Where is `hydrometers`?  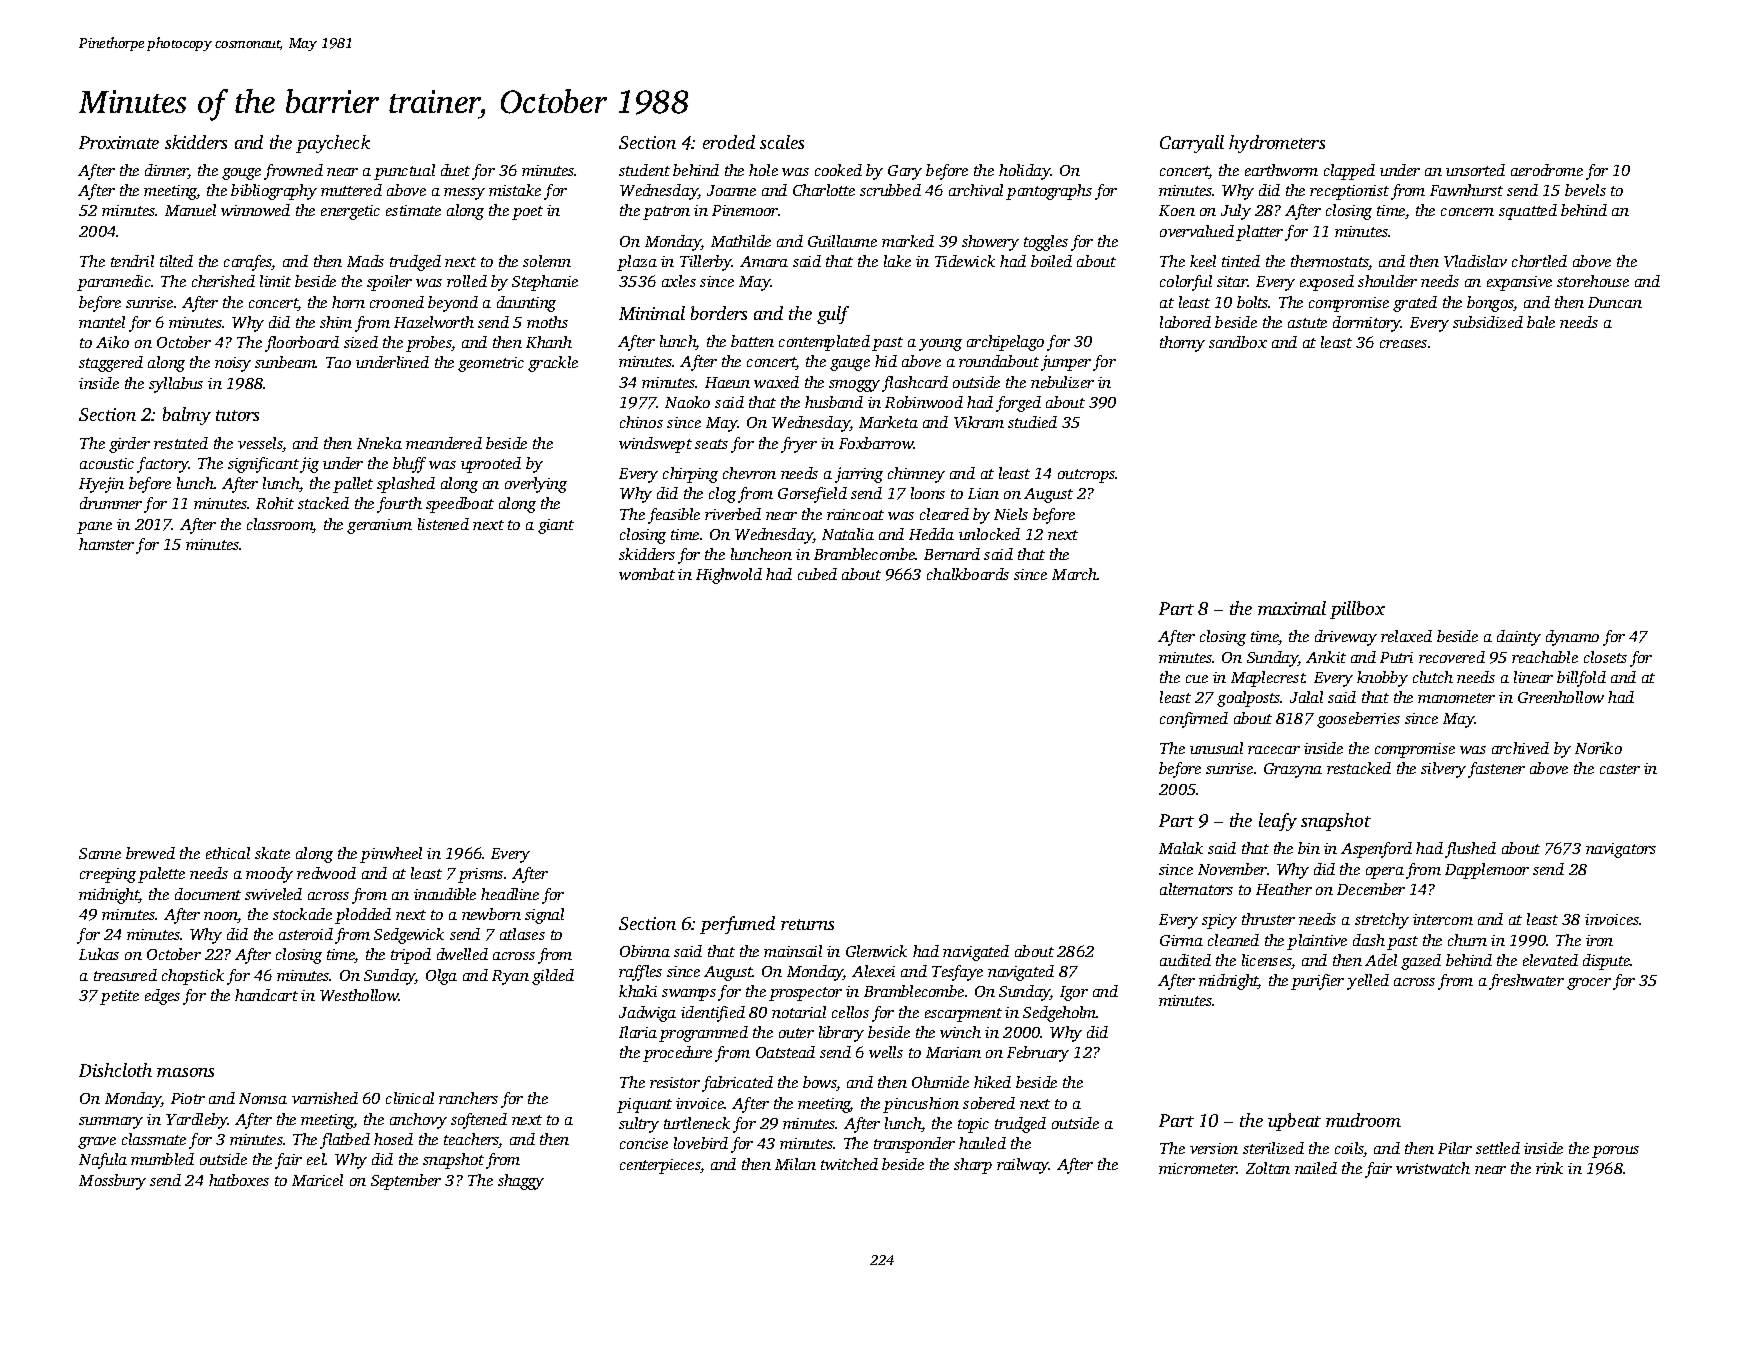
hydrometers is located at coordinates (1277, 144).
